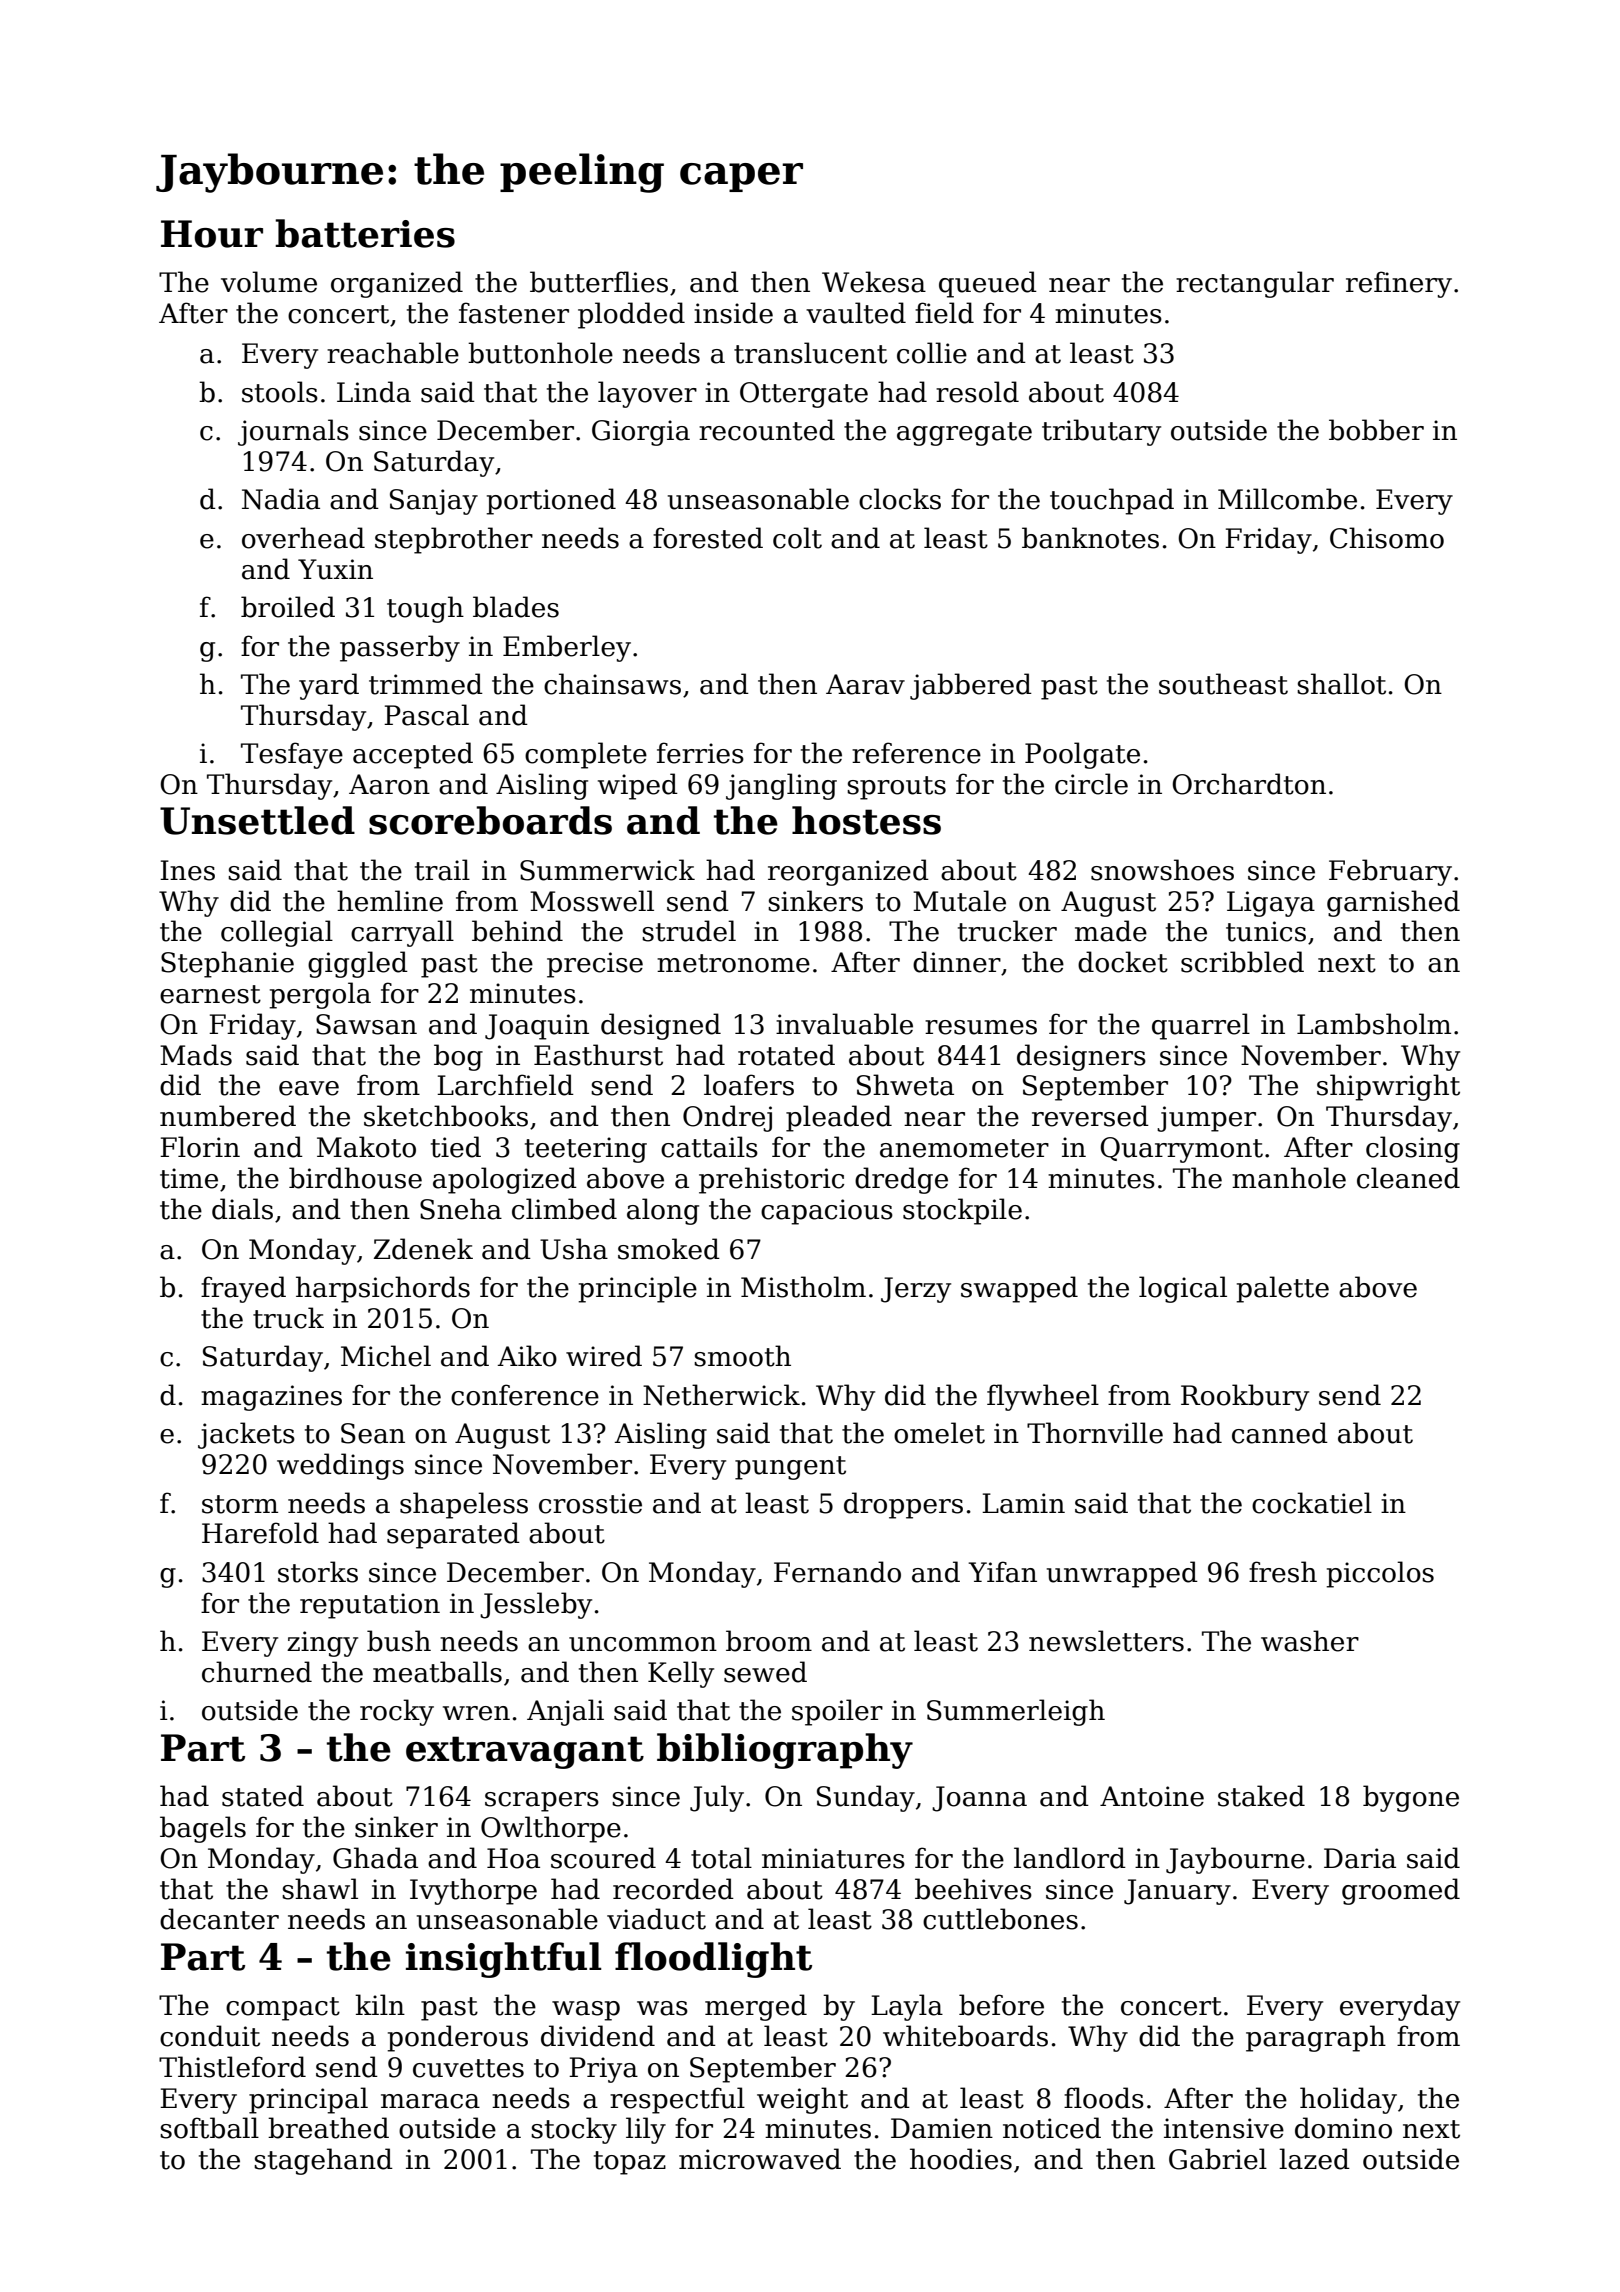 The height and width of the image is (2292, 1620). I want to click on Millcombe, so click(1287, 499).
